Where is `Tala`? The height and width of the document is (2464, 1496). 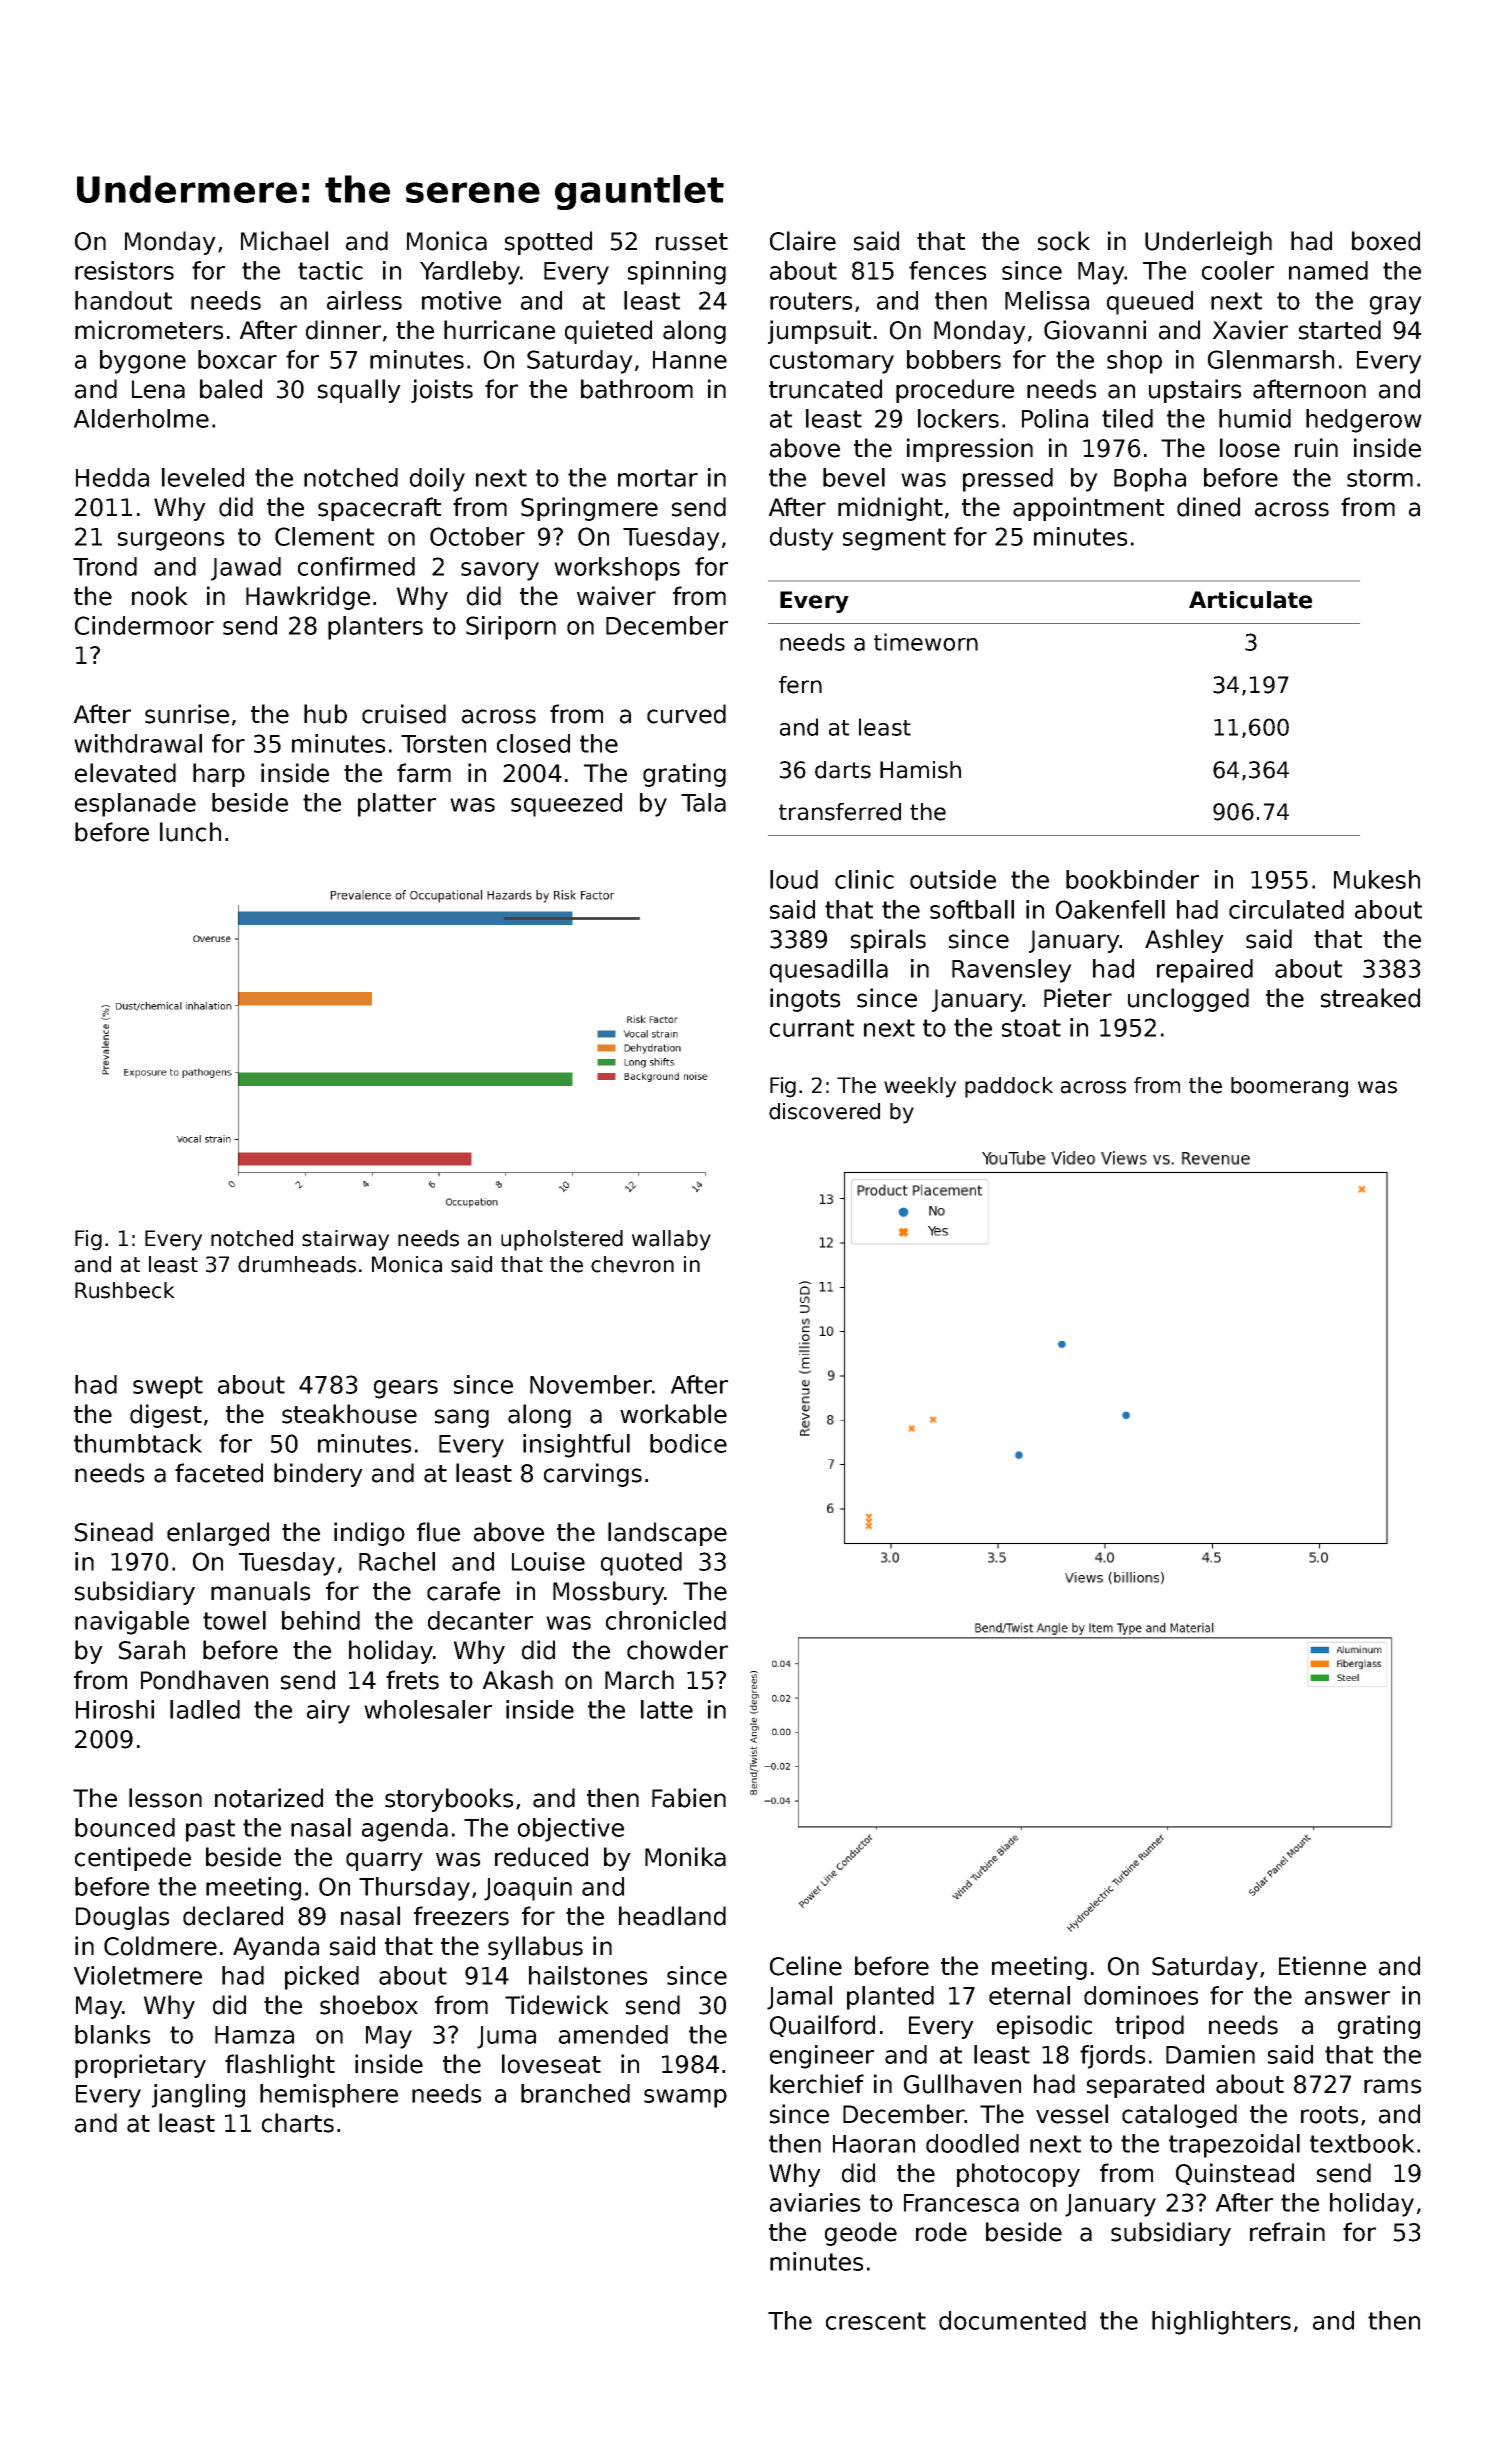
Tala is located at coordinates (703, 802).
